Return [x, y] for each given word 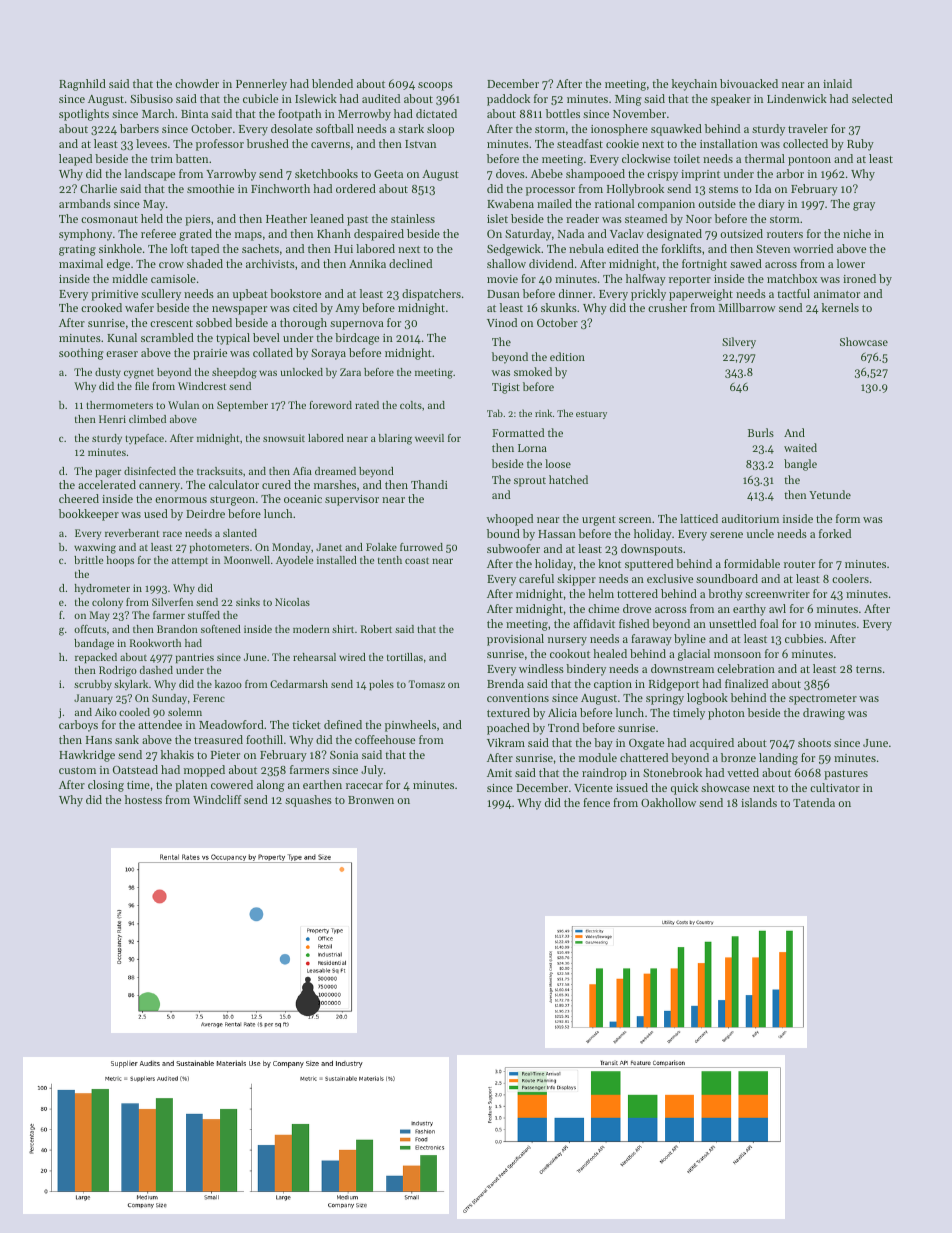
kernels [840, 307]
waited [800, 447]
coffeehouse [385, 739]
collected [805, 143]
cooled [134, 712]
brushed [268, 143]
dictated [436, 113]
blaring [395, 439]
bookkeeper [89, 515]
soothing [81, 354]
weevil [429, 438]
